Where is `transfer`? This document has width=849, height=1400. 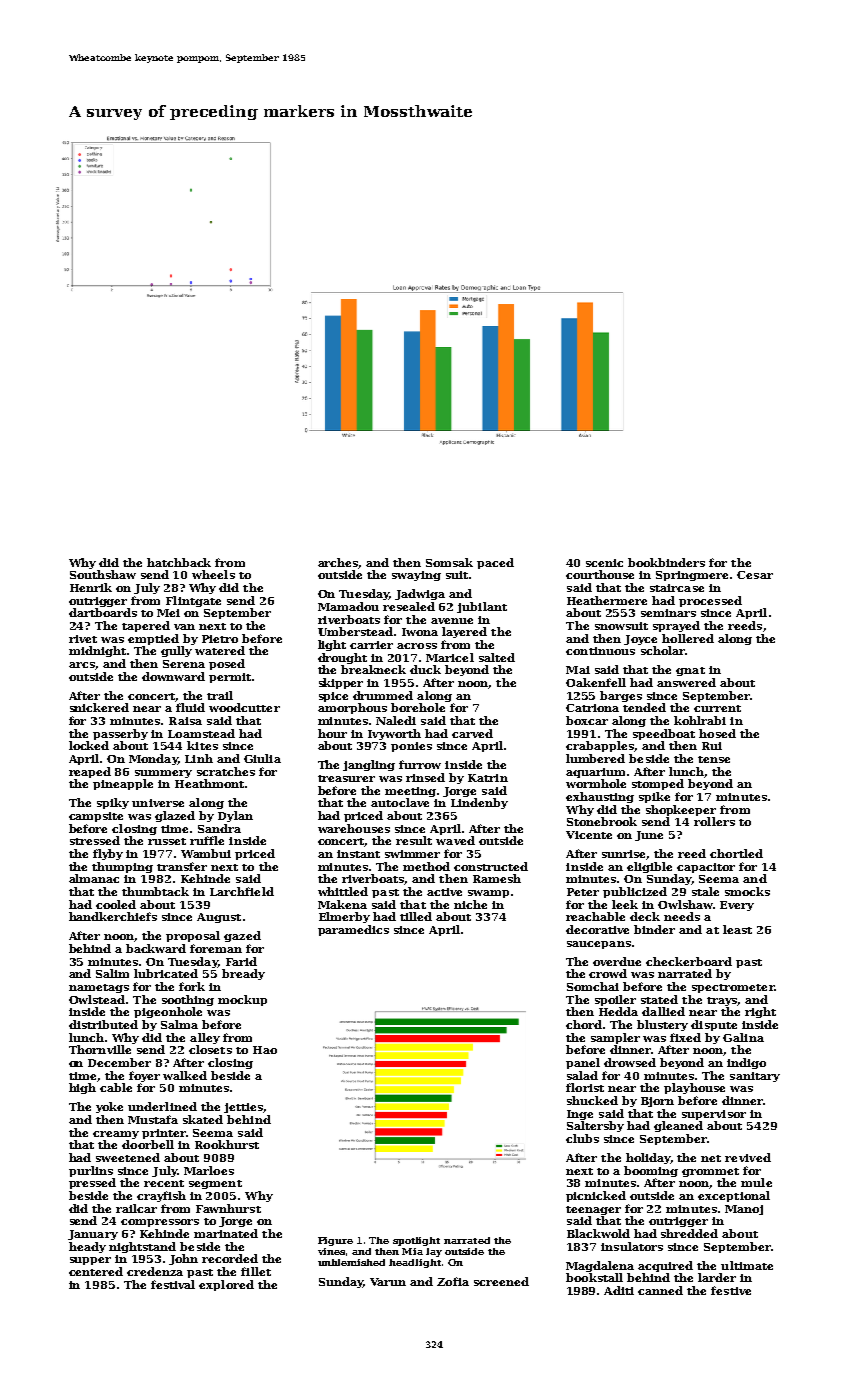 transfer is located at coordinates (182, 866).
